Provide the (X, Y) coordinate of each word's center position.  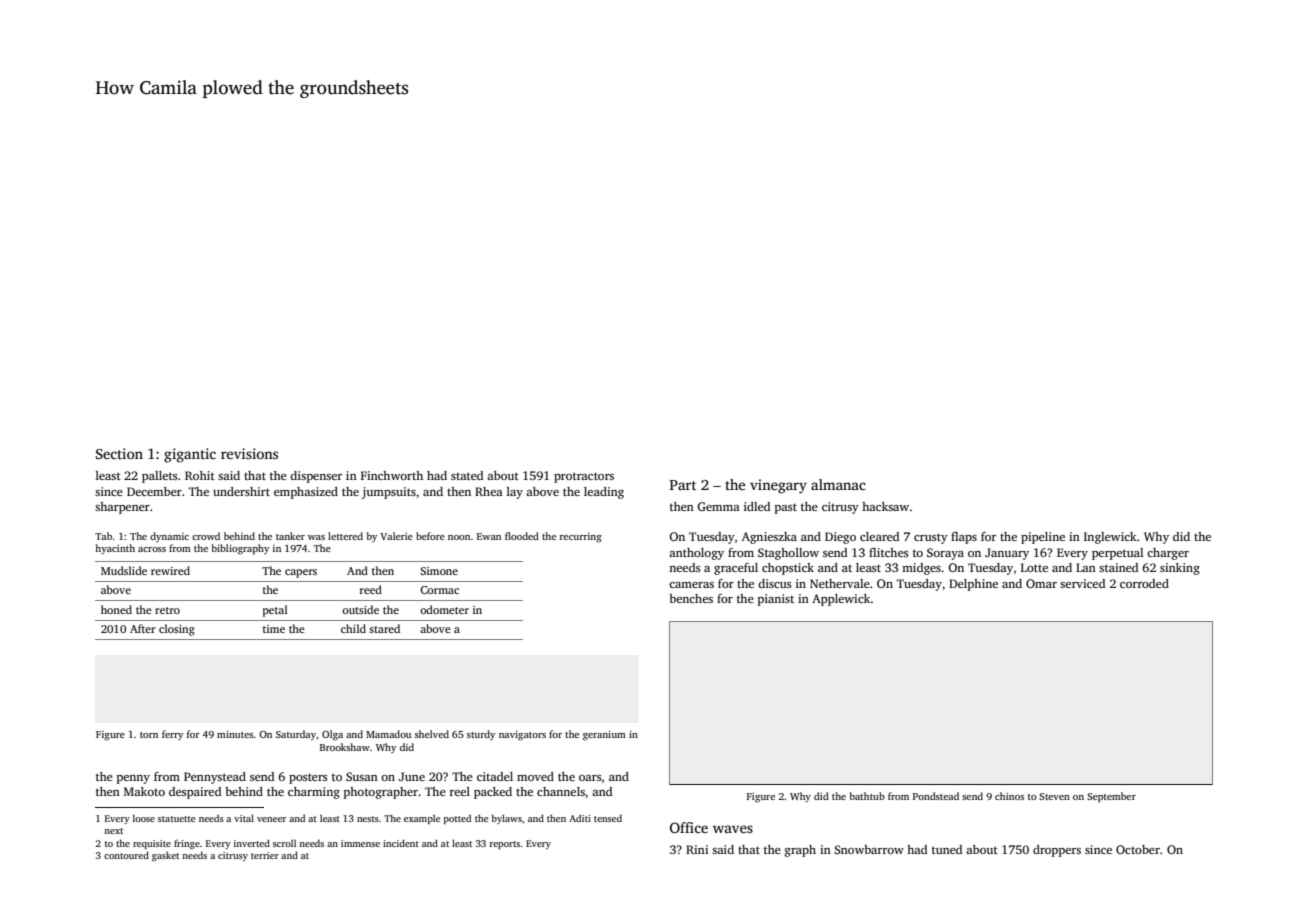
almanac (838, 484)
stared (384, 628)
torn (149, 735)
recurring (581, 538)
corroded (1144, 583)
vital (244, 818)
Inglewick (1110, 538)
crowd (206, 536)
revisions (249, 453)
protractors (584, 477)
